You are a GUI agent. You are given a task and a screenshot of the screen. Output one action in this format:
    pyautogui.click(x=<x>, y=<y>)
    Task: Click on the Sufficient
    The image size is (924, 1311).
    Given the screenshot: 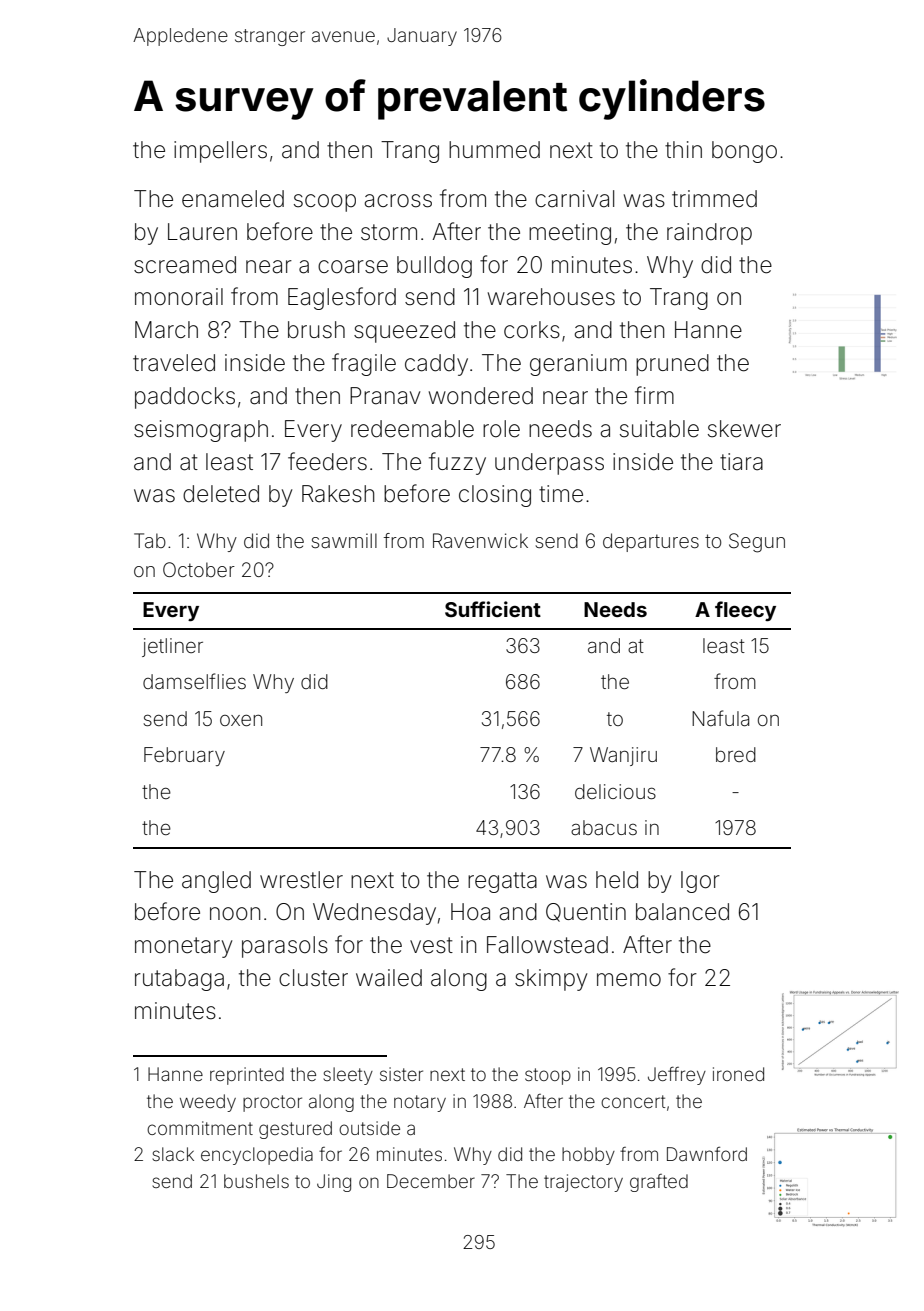 What is the action you would take?
    pyautogui.click(x=493, y=609)
